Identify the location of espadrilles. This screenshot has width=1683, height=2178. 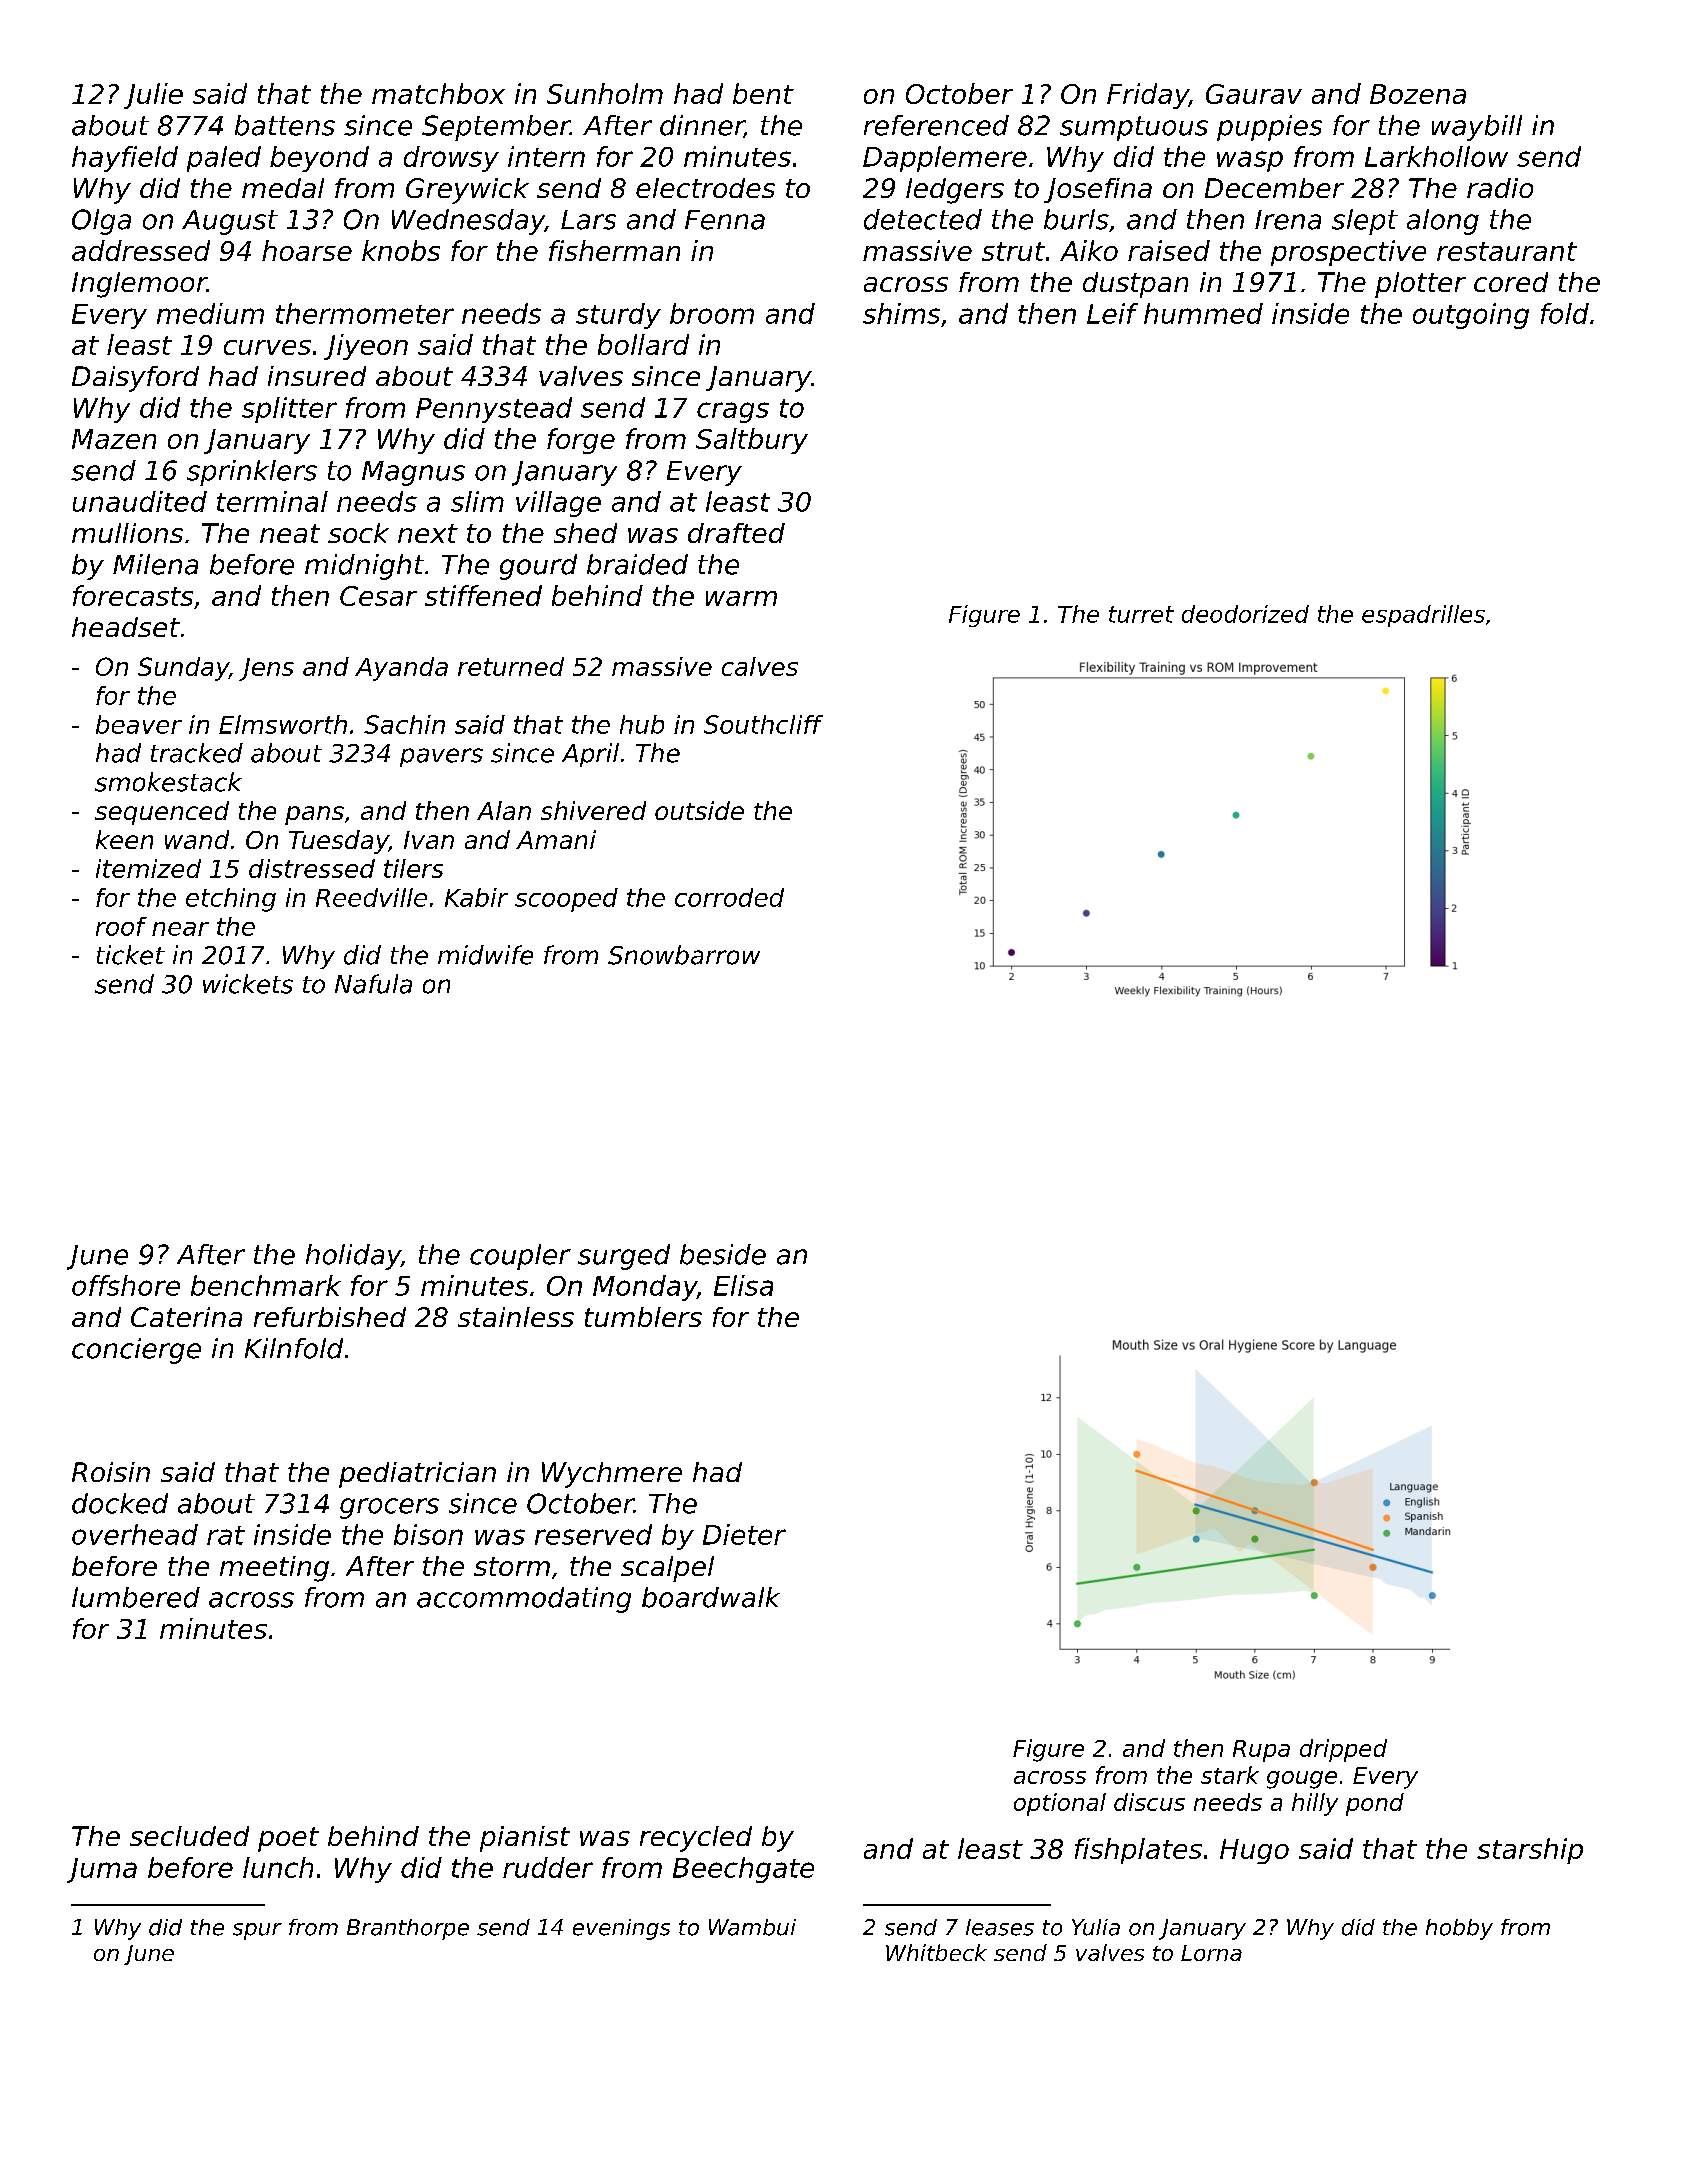
(1423, 616).
